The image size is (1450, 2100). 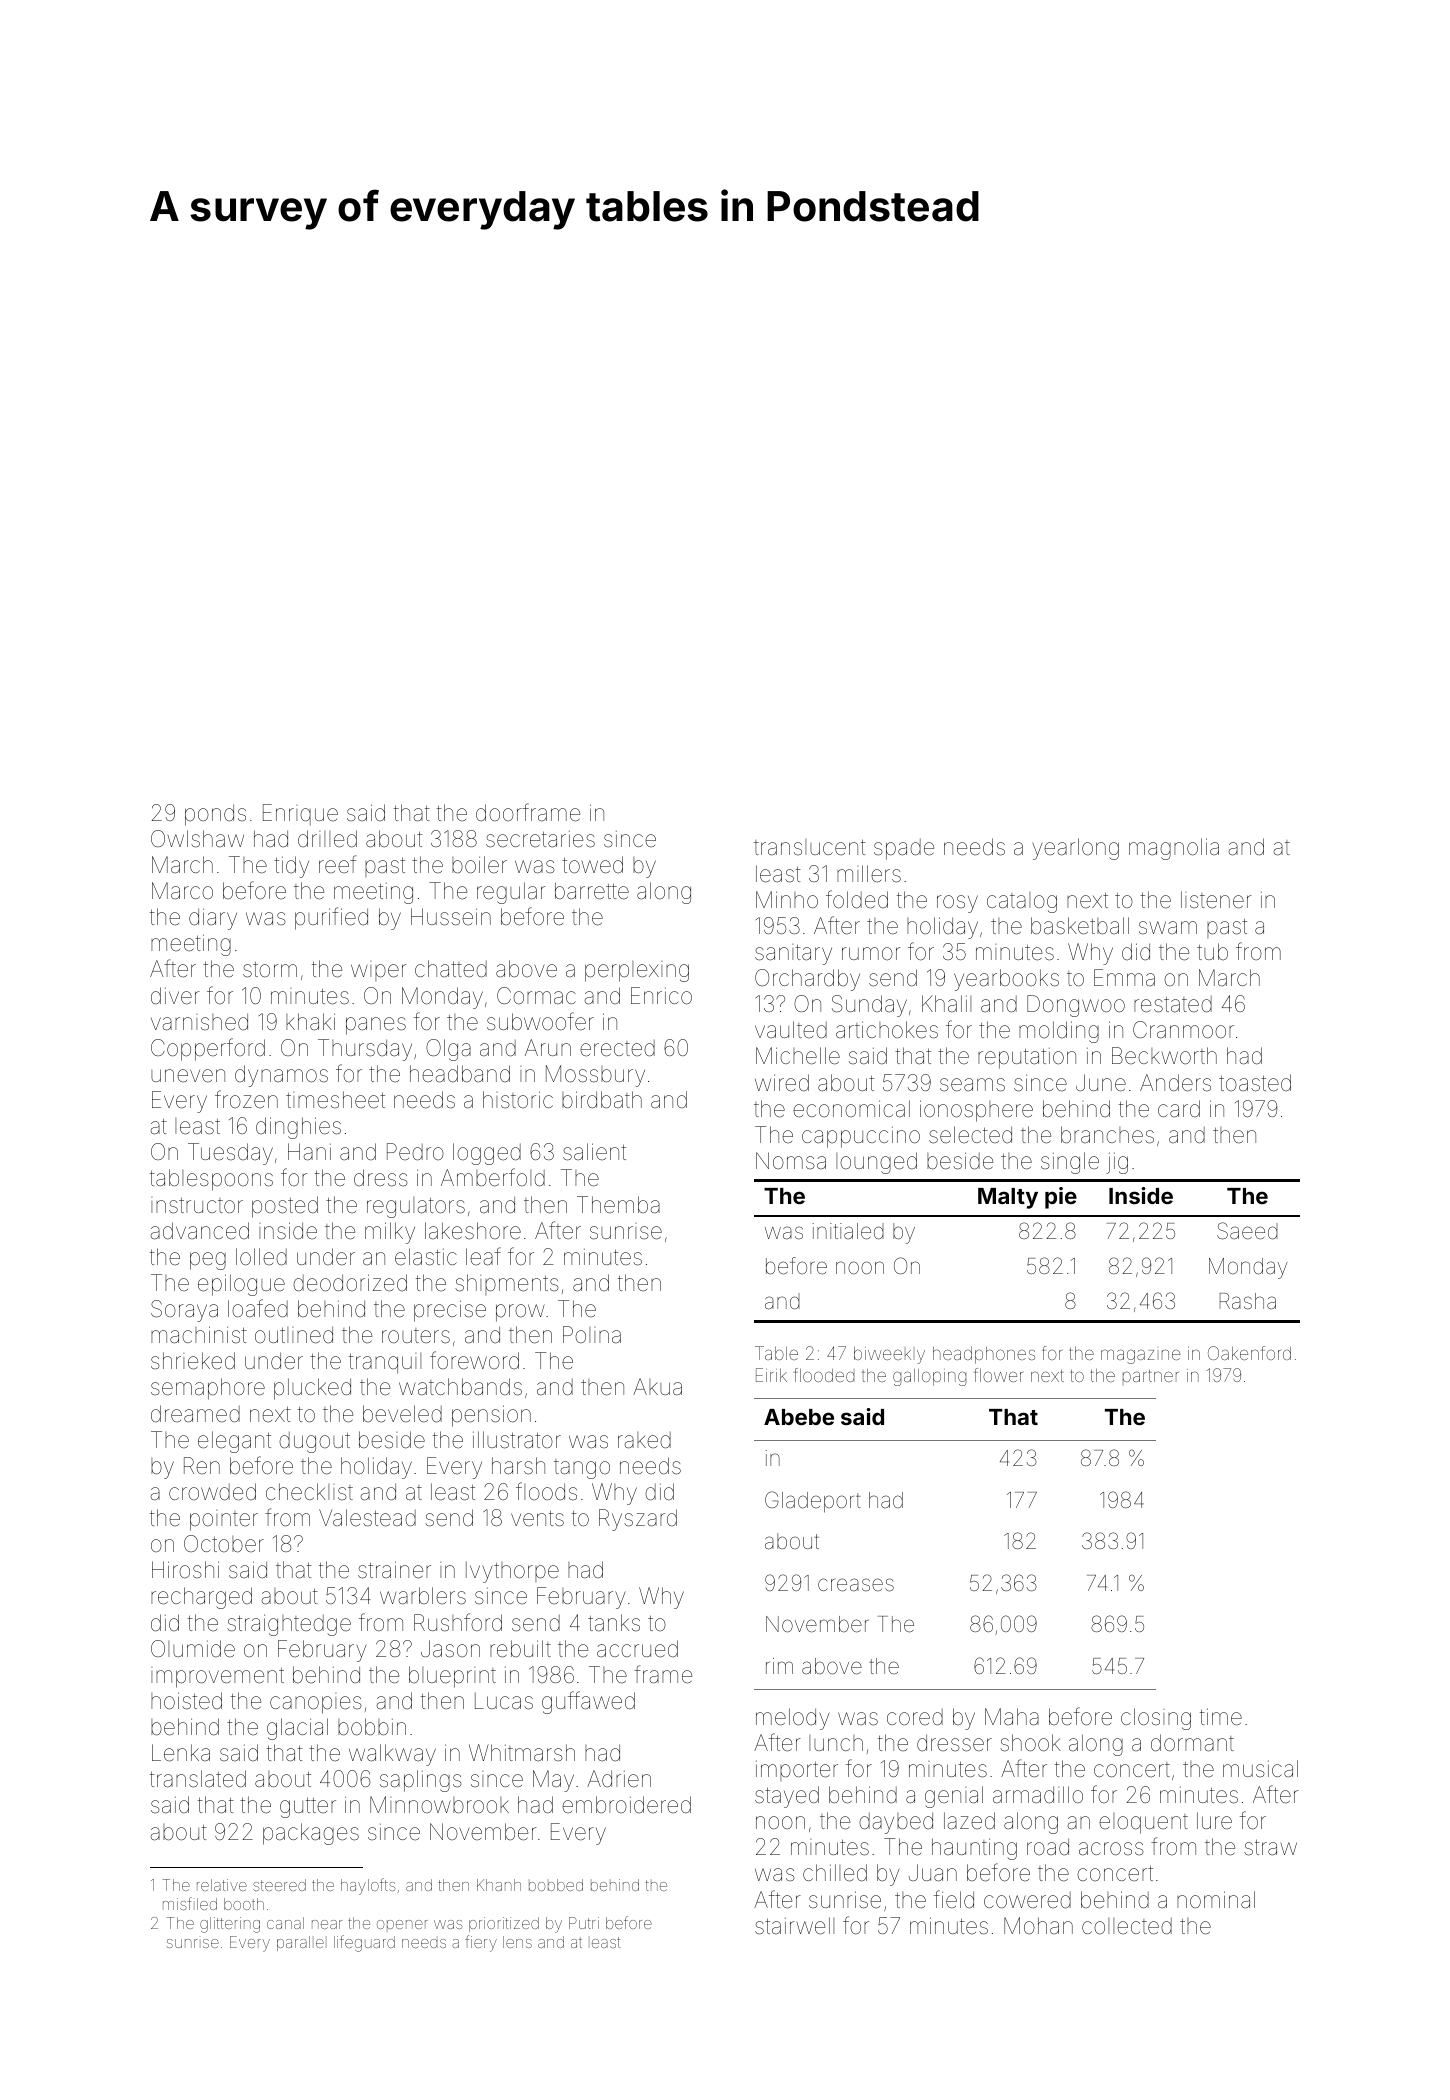 I want to click on misfiled, so click(x=190, y=1903).
